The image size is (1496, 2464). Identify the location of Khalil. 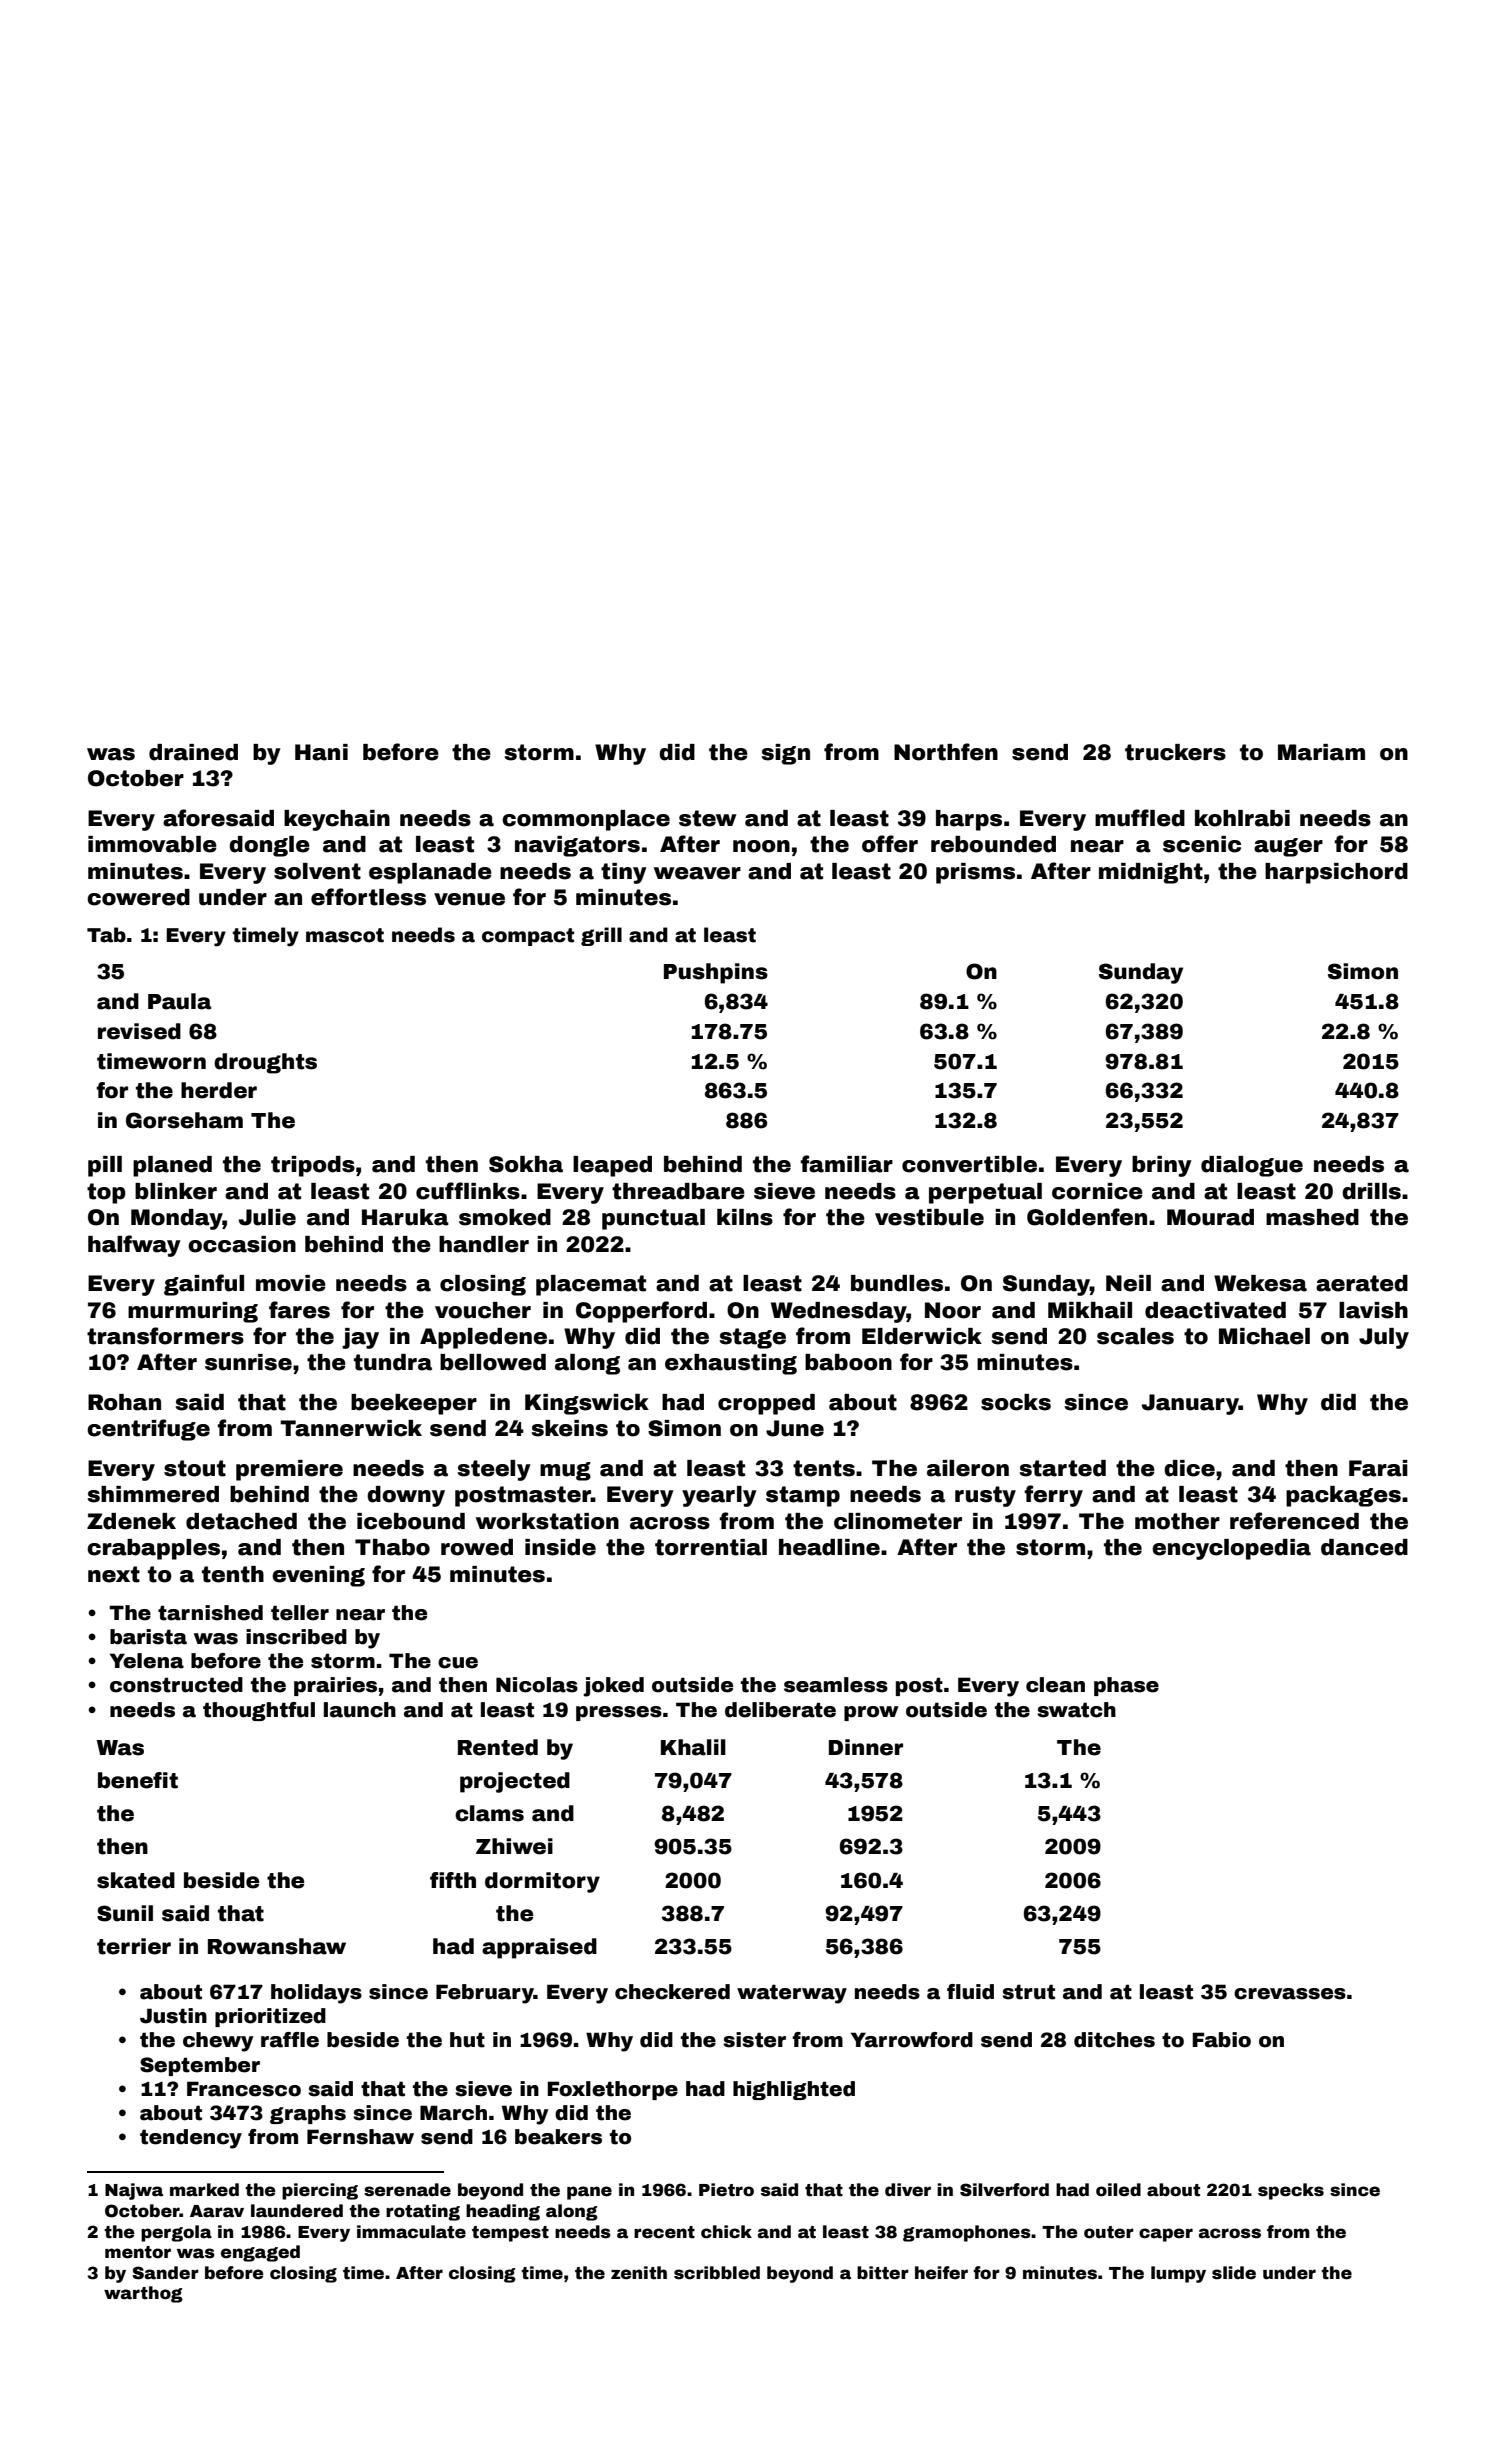
(693, 1747).
